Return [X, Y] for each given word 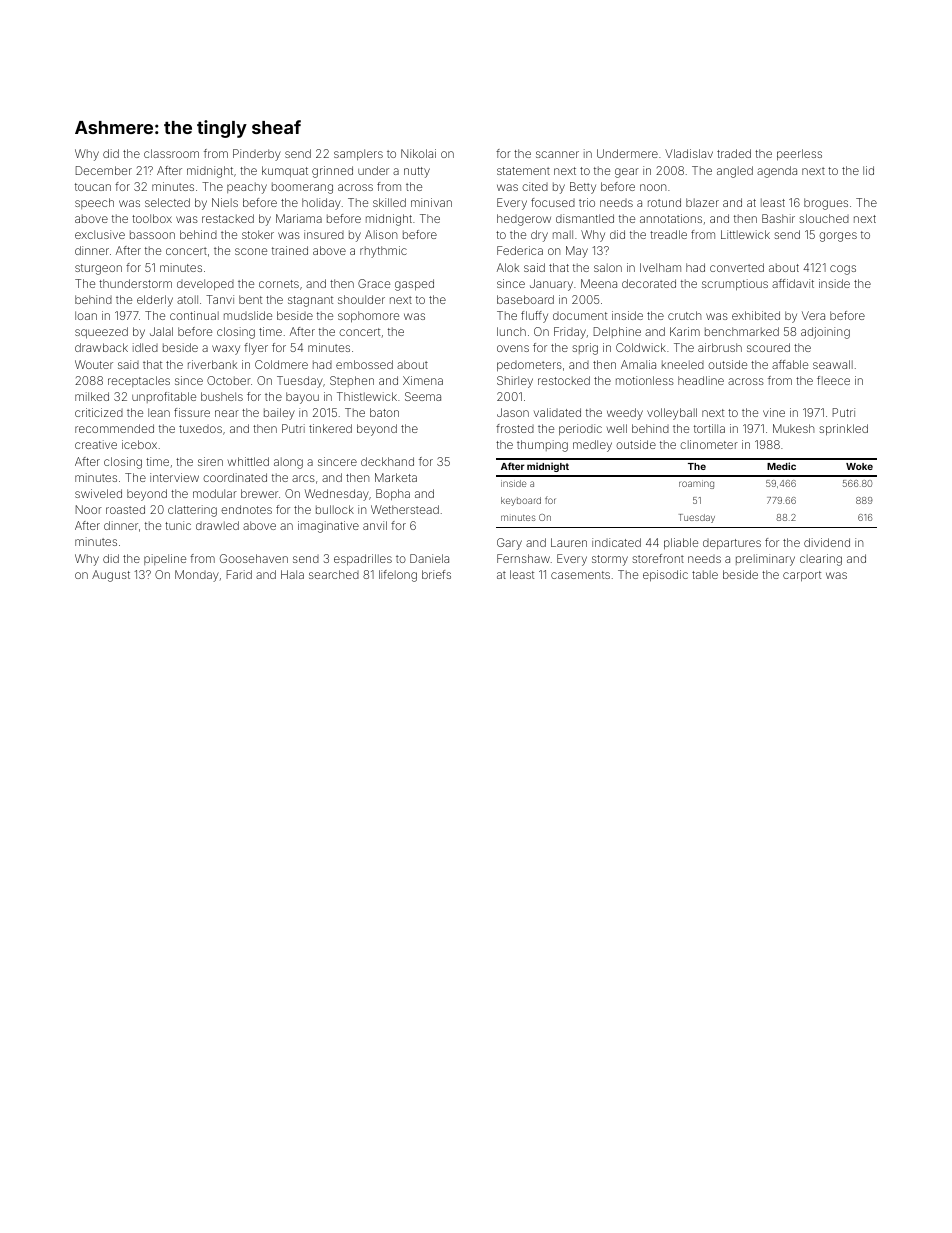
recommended [114, 428]
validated [557, 412]
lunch [511, 331]
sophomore [368, 317]
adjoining [825, 333]
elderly [155, 301]
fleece [833, 380]
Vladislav [689, 153]
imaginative [328, 527]
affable [790, 364]
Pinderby [257, 155]
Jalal [161, 331]
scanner [557, 154]
